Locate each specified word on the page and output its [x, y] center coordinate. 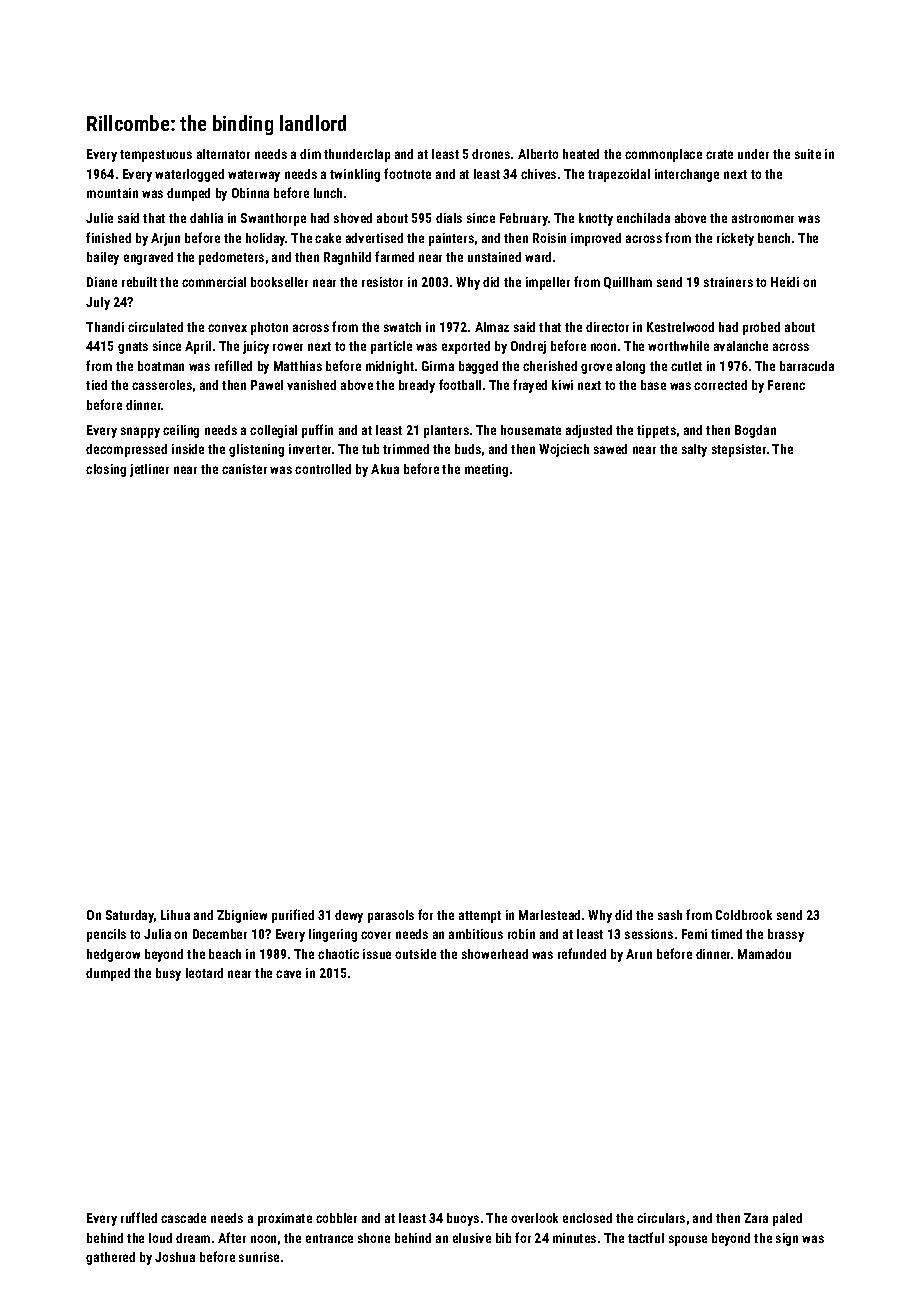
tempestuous [156, 156]
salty [694, 450]
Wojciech [564, 450]
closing [106, 470]
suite [808, 154]
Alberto [538, 154]
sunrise [259, 1257]
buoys [463, 1219]
